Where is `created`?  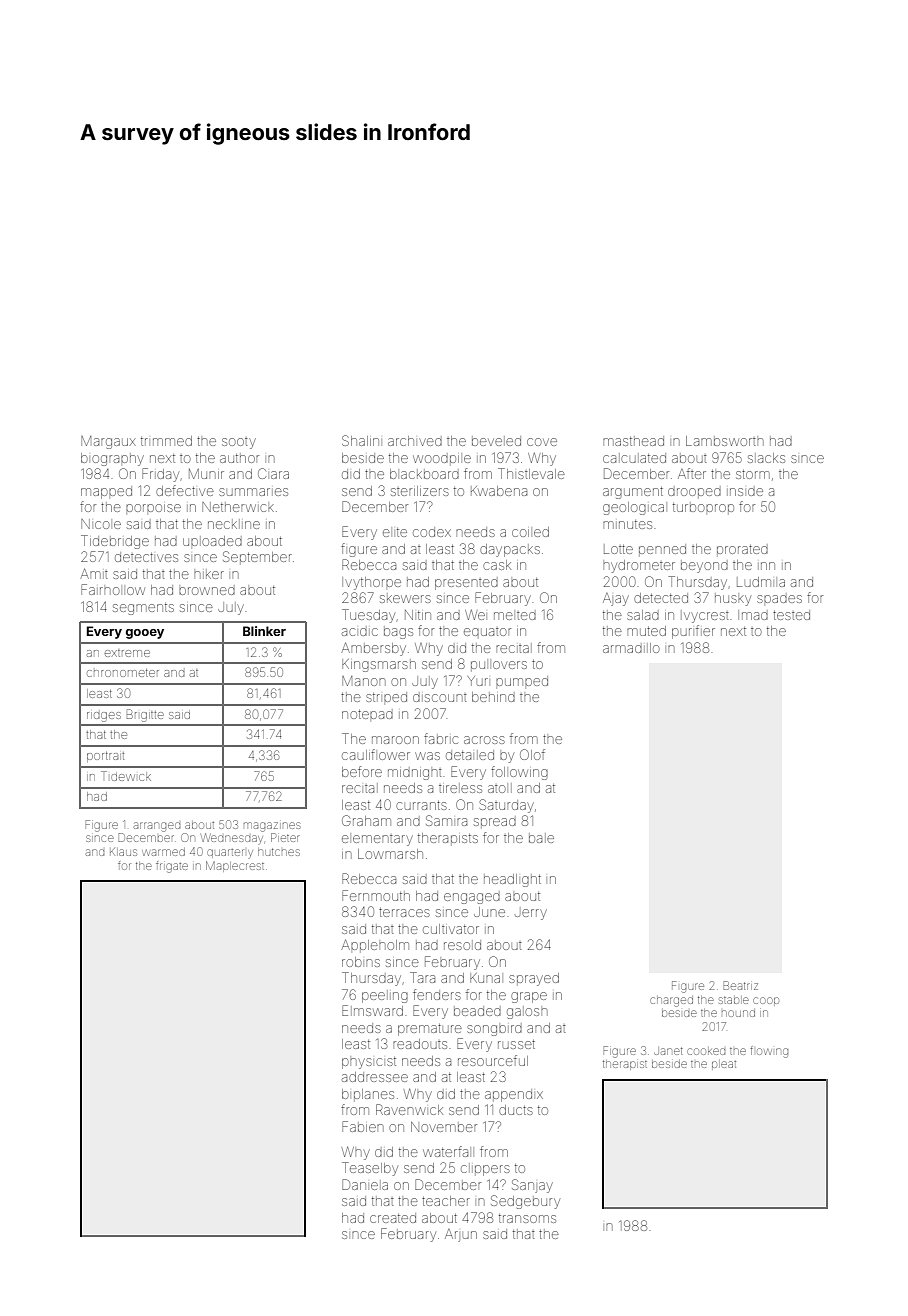 created is located at coordinates (393, 1218).
